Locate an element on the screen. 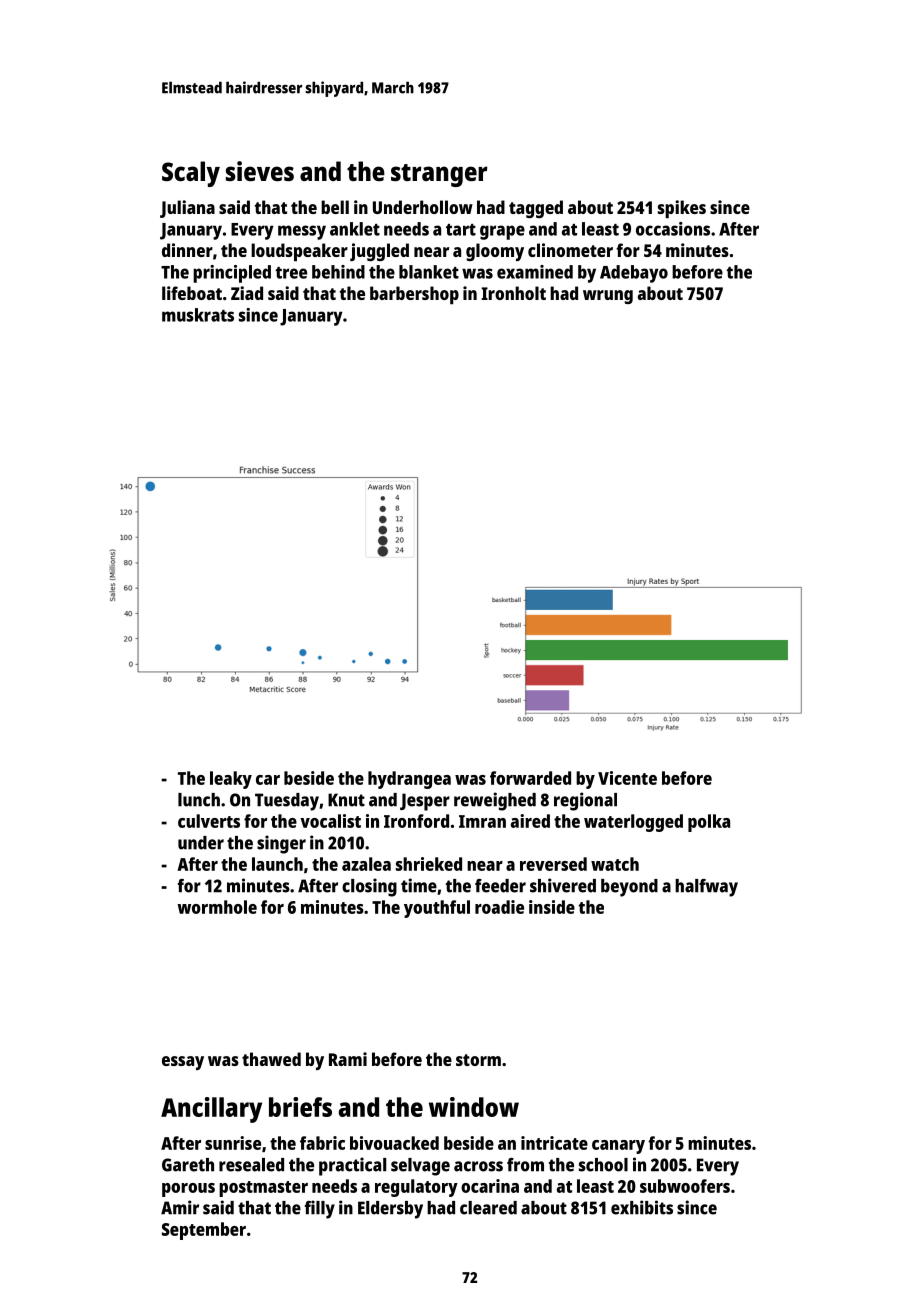 The image size is (924, 1311). exhibits is located at coordinates (642, 1207).
